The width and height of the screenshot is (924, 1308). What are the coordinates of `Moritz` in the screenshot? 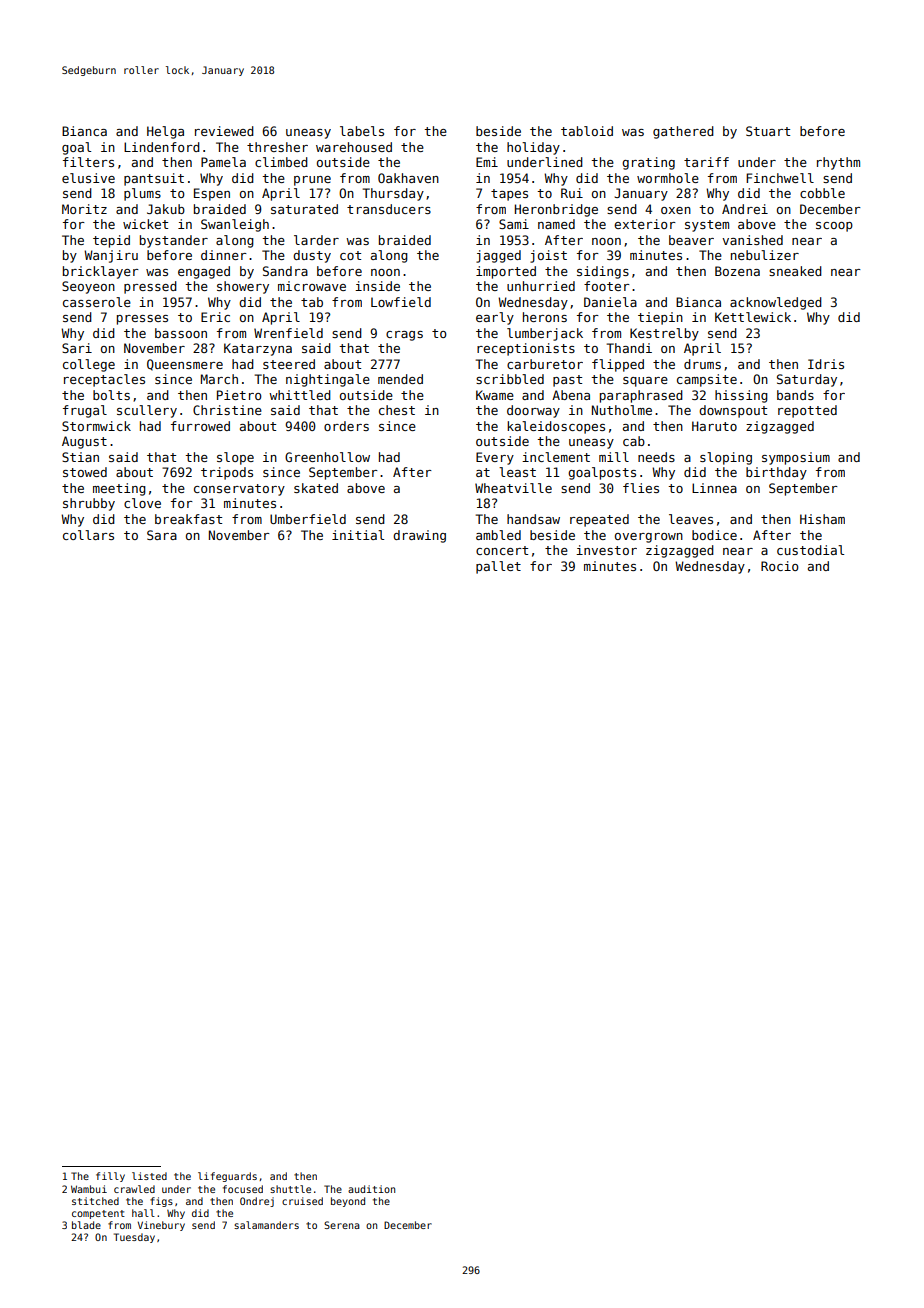 It's located at (84, 209).
